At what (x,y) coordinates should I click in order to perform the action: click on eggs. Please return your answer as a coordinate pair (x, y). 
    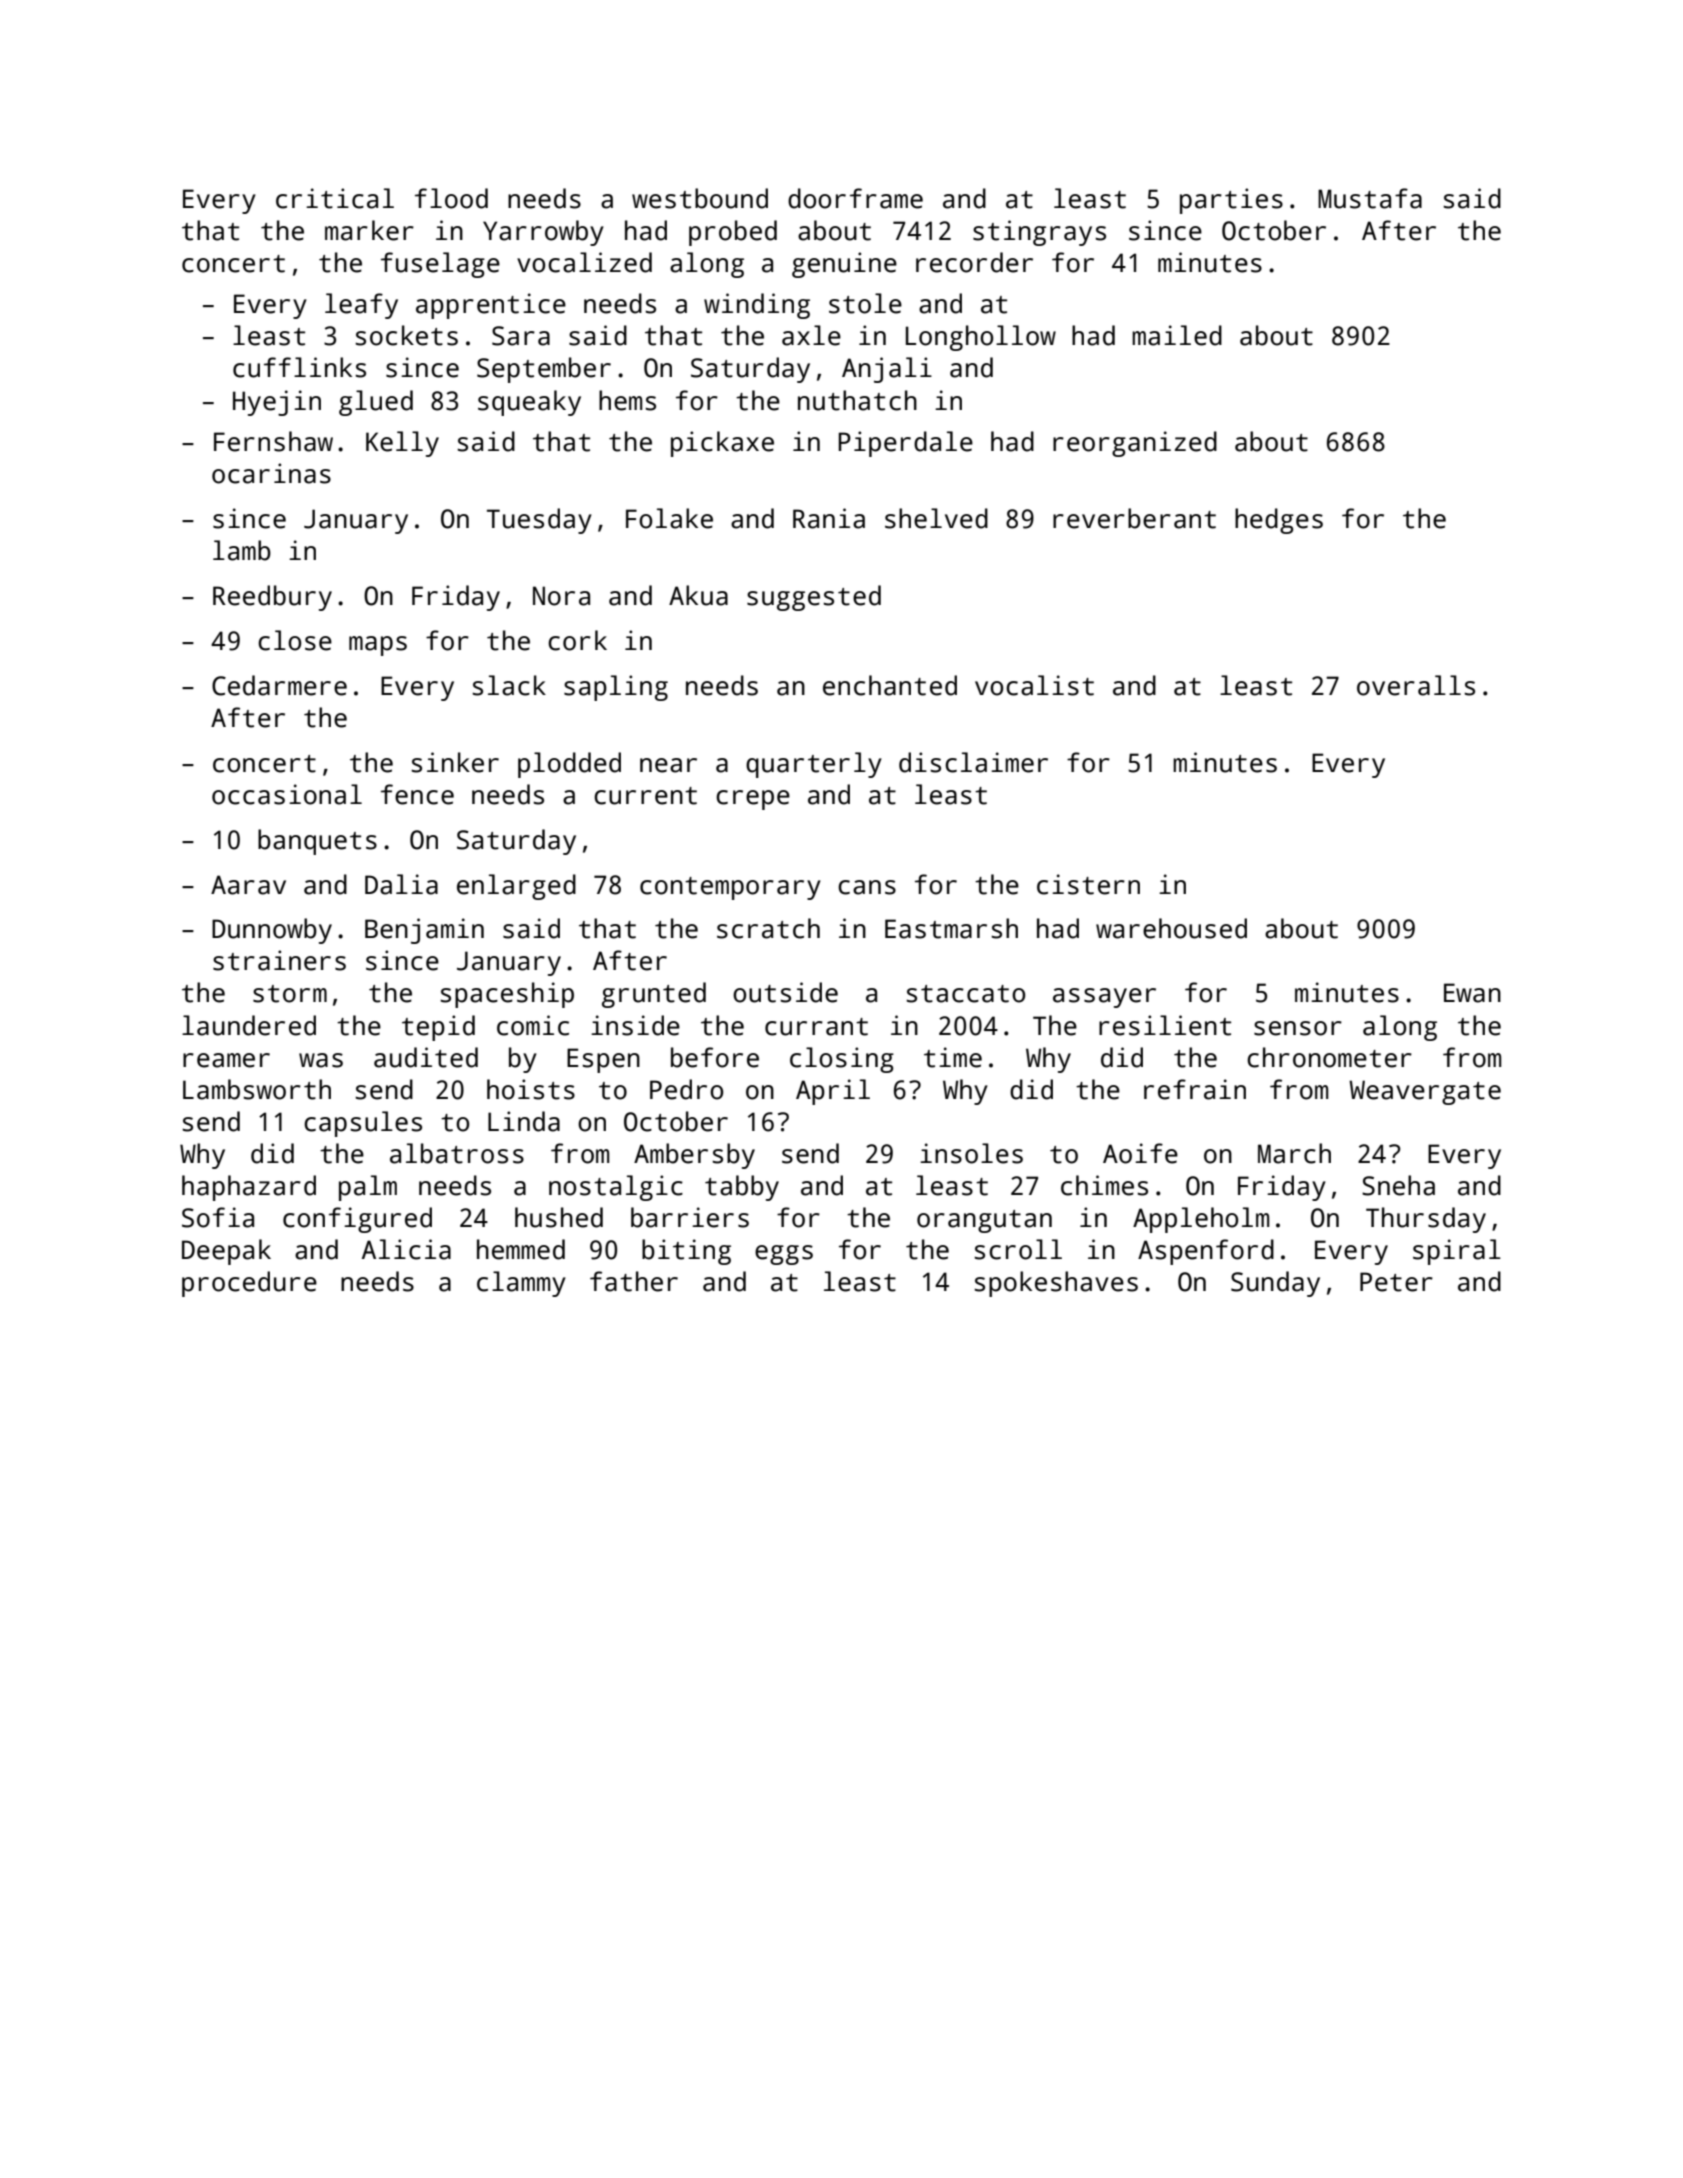
    Looking at the image, I should click on (784, 1255).
